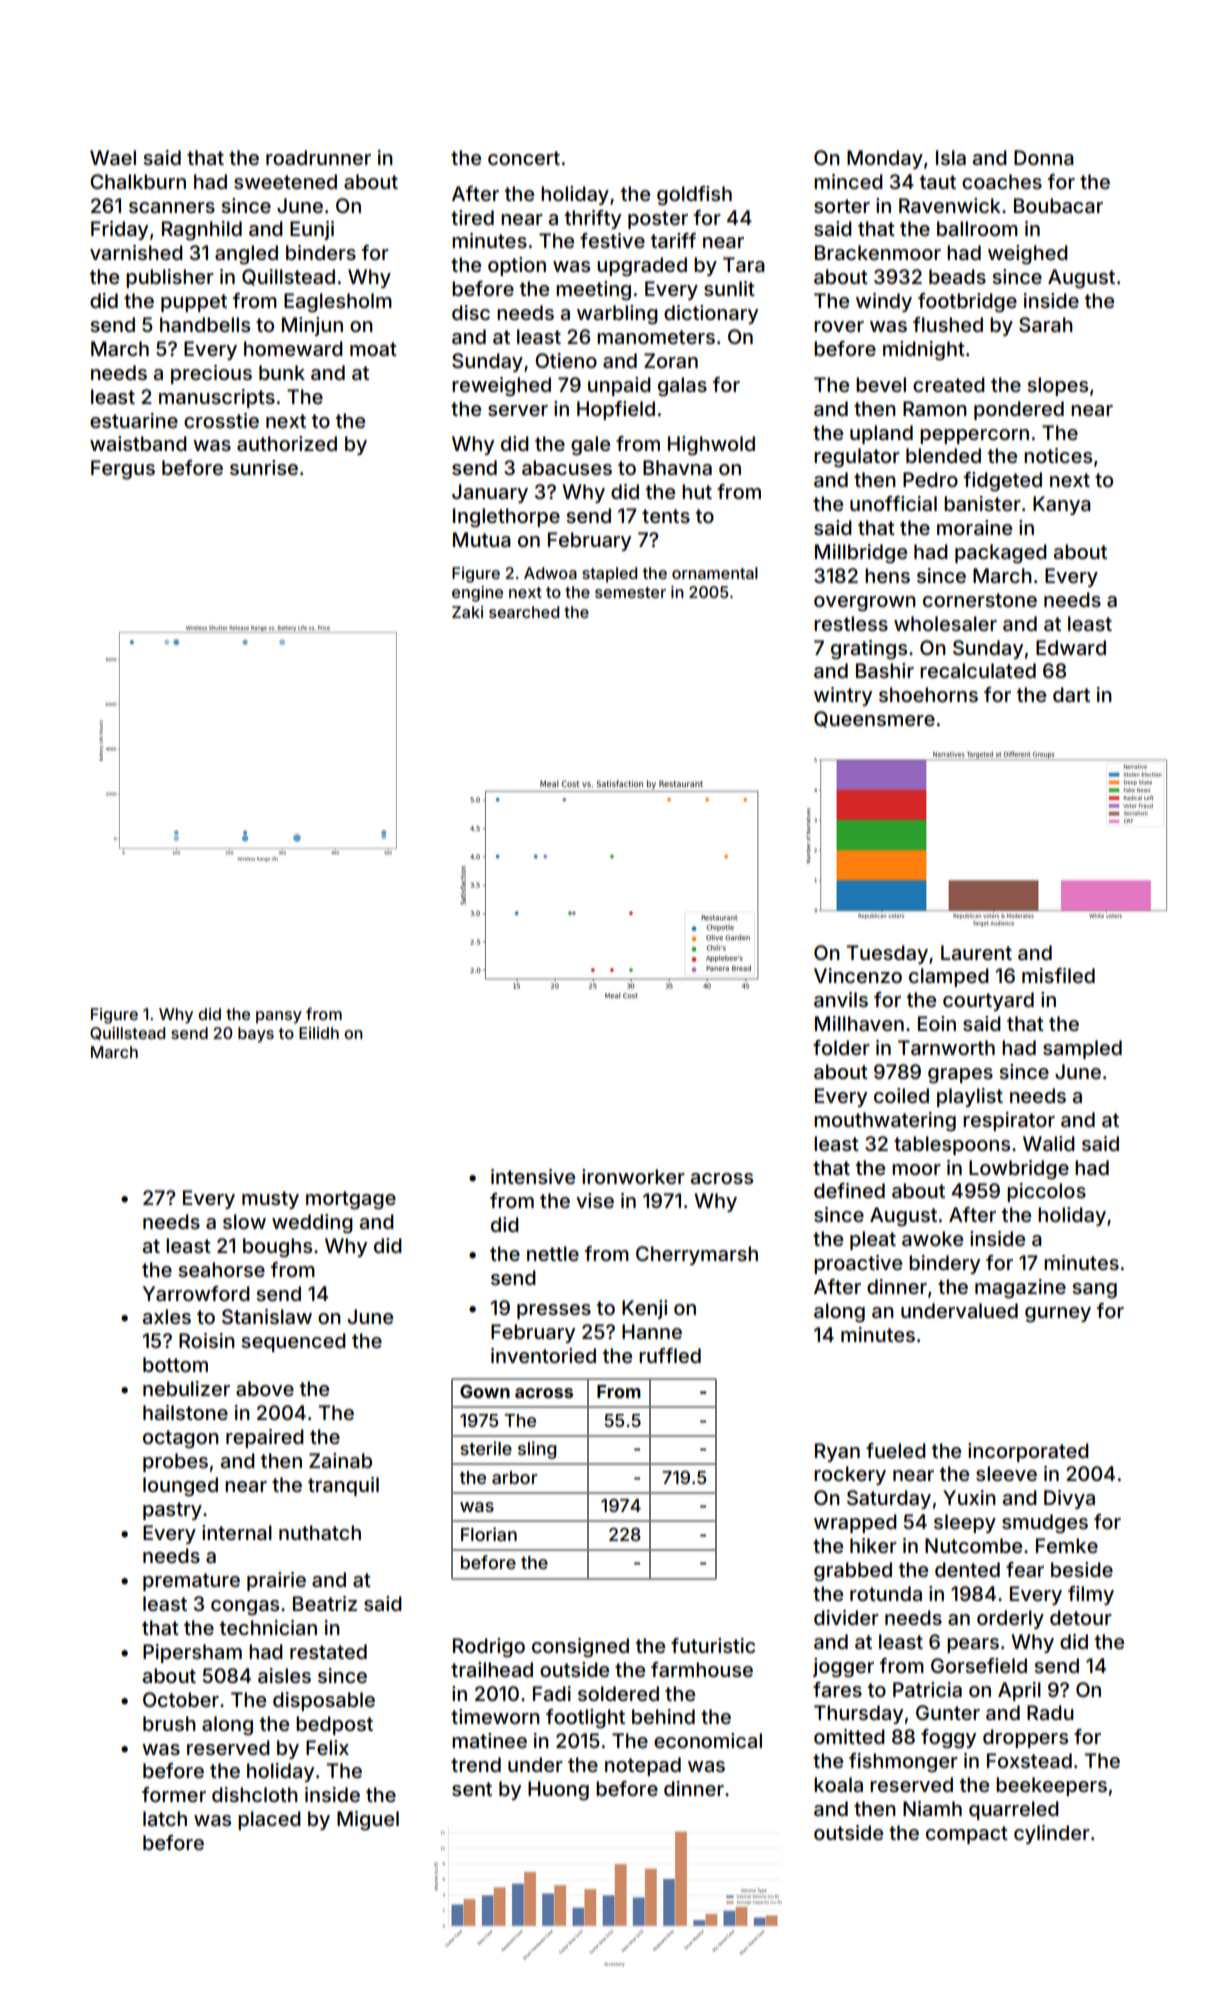 The image size is (1218, 2007). I want to click on economical, so click(708, 1740).
